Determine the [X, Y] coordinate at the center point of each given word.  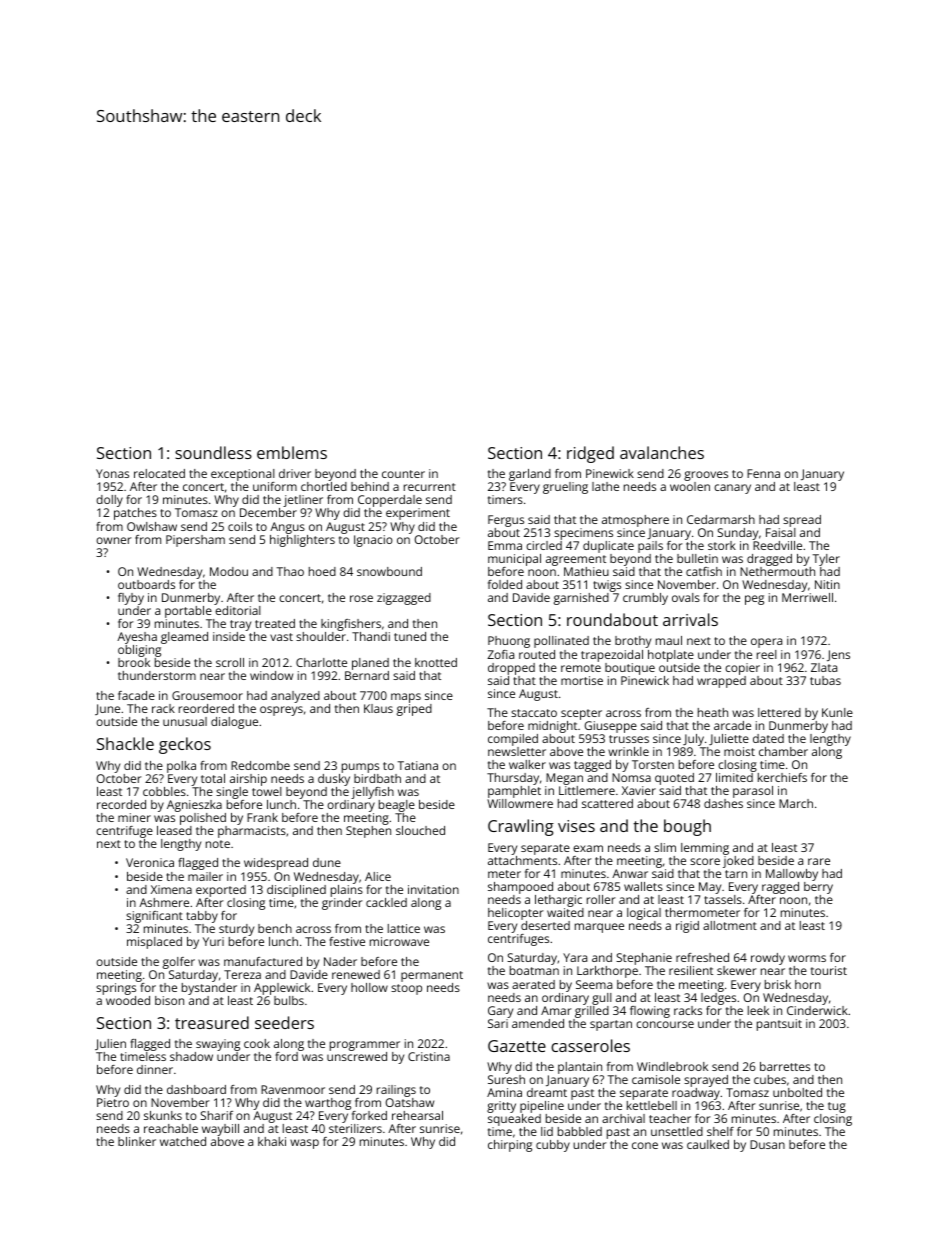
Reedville [777, 545]
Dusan [767, 1144]
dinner [155, 1069]
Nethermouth [777, 571]
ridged [590, 454]
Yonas [112, 473]
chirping [510, 1146]
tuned [410, 636]
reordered [206, 708]
